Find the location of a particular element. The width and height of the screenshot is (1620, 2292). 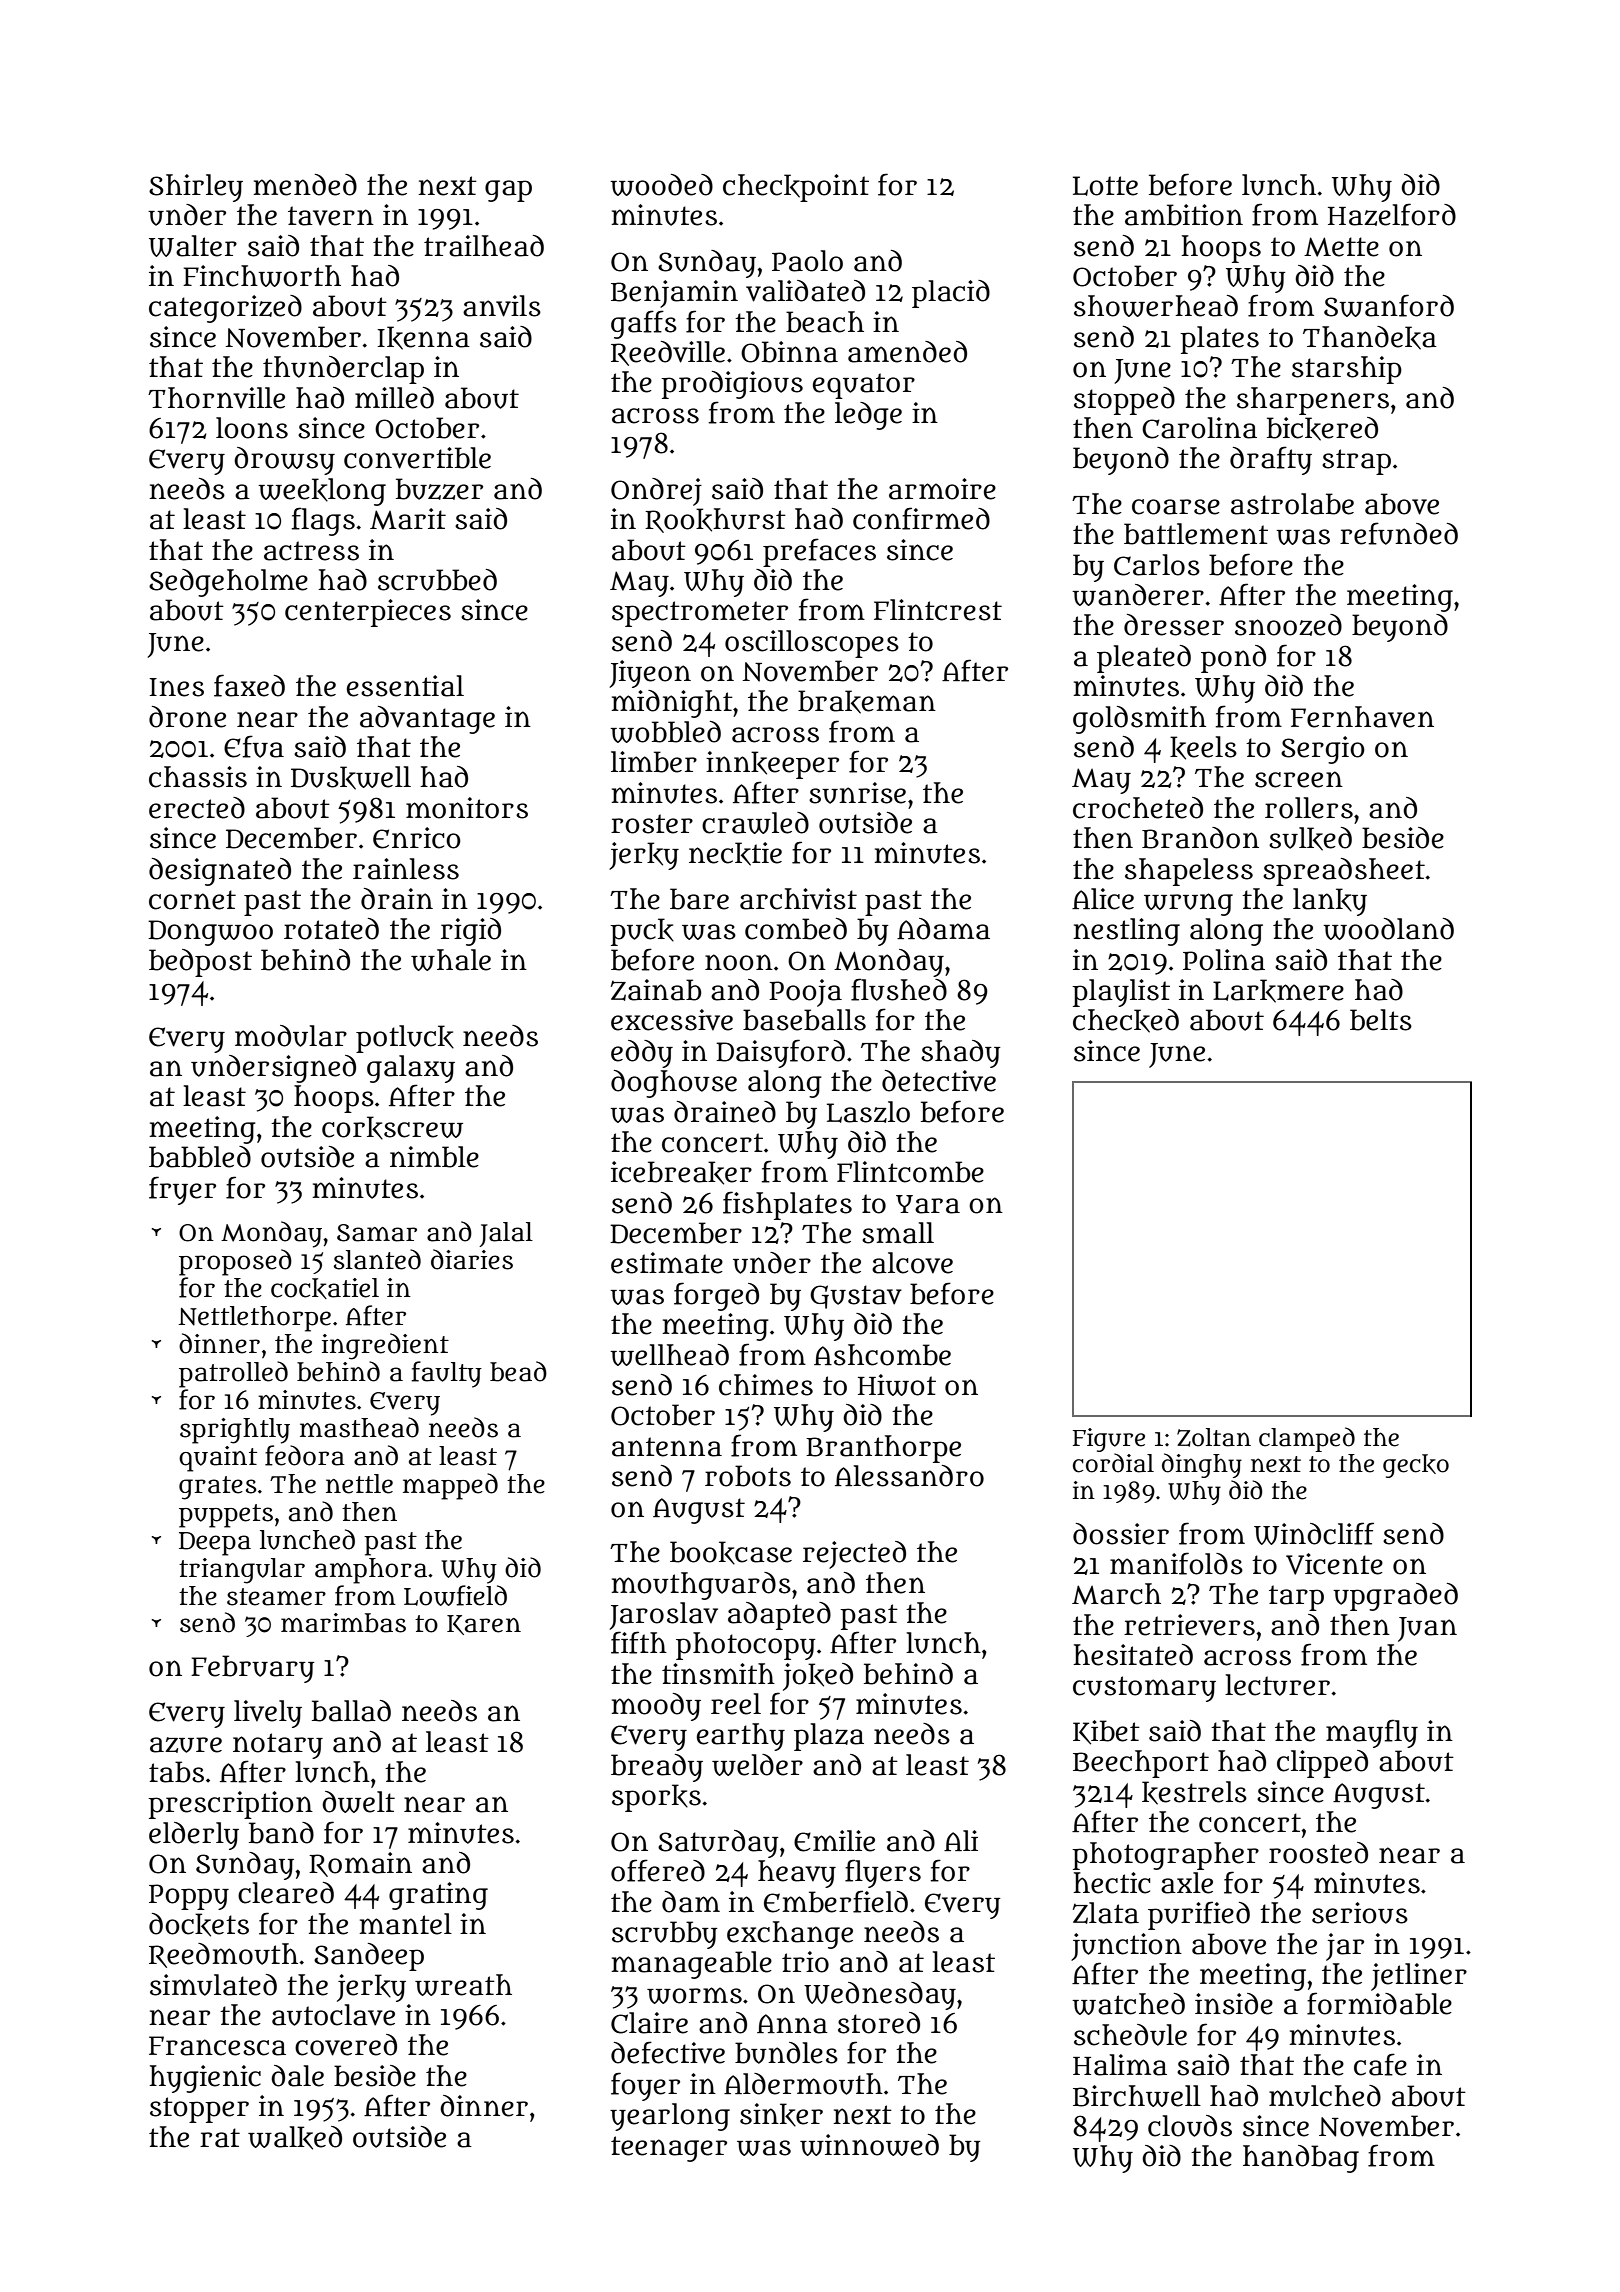

manageable is located at coordinates (691, 1965).
